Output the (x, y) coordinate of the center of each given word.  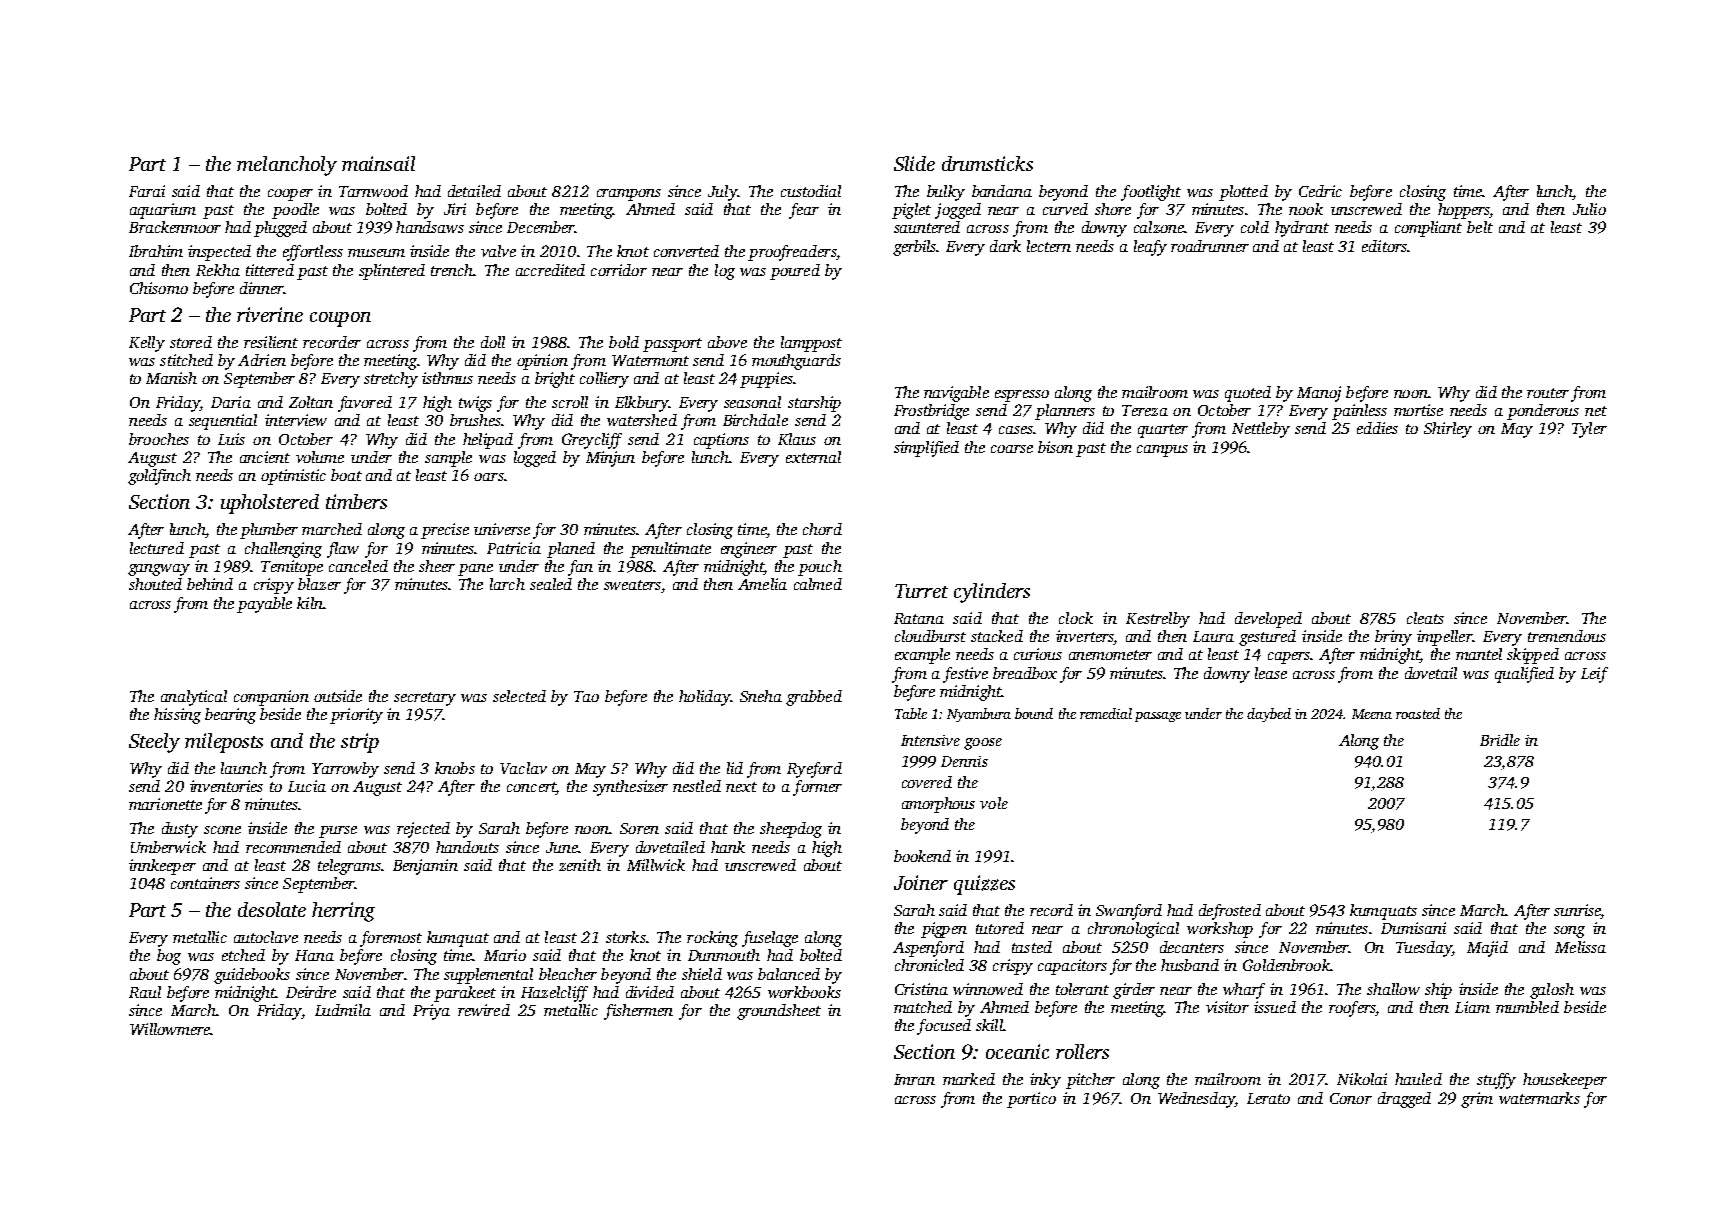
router (1548, 393)
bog (169, 957)
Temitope (292, 568)
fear (804, 211)
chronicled (929, 965)
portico (1031, 1100)
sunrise (1577, 911)
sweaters (632, 585)
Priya (431, 1012)
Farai (147, 191)
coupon (340, 319)
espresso (1022, 396)
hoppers (1464, 211)
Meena (1372, 714)
